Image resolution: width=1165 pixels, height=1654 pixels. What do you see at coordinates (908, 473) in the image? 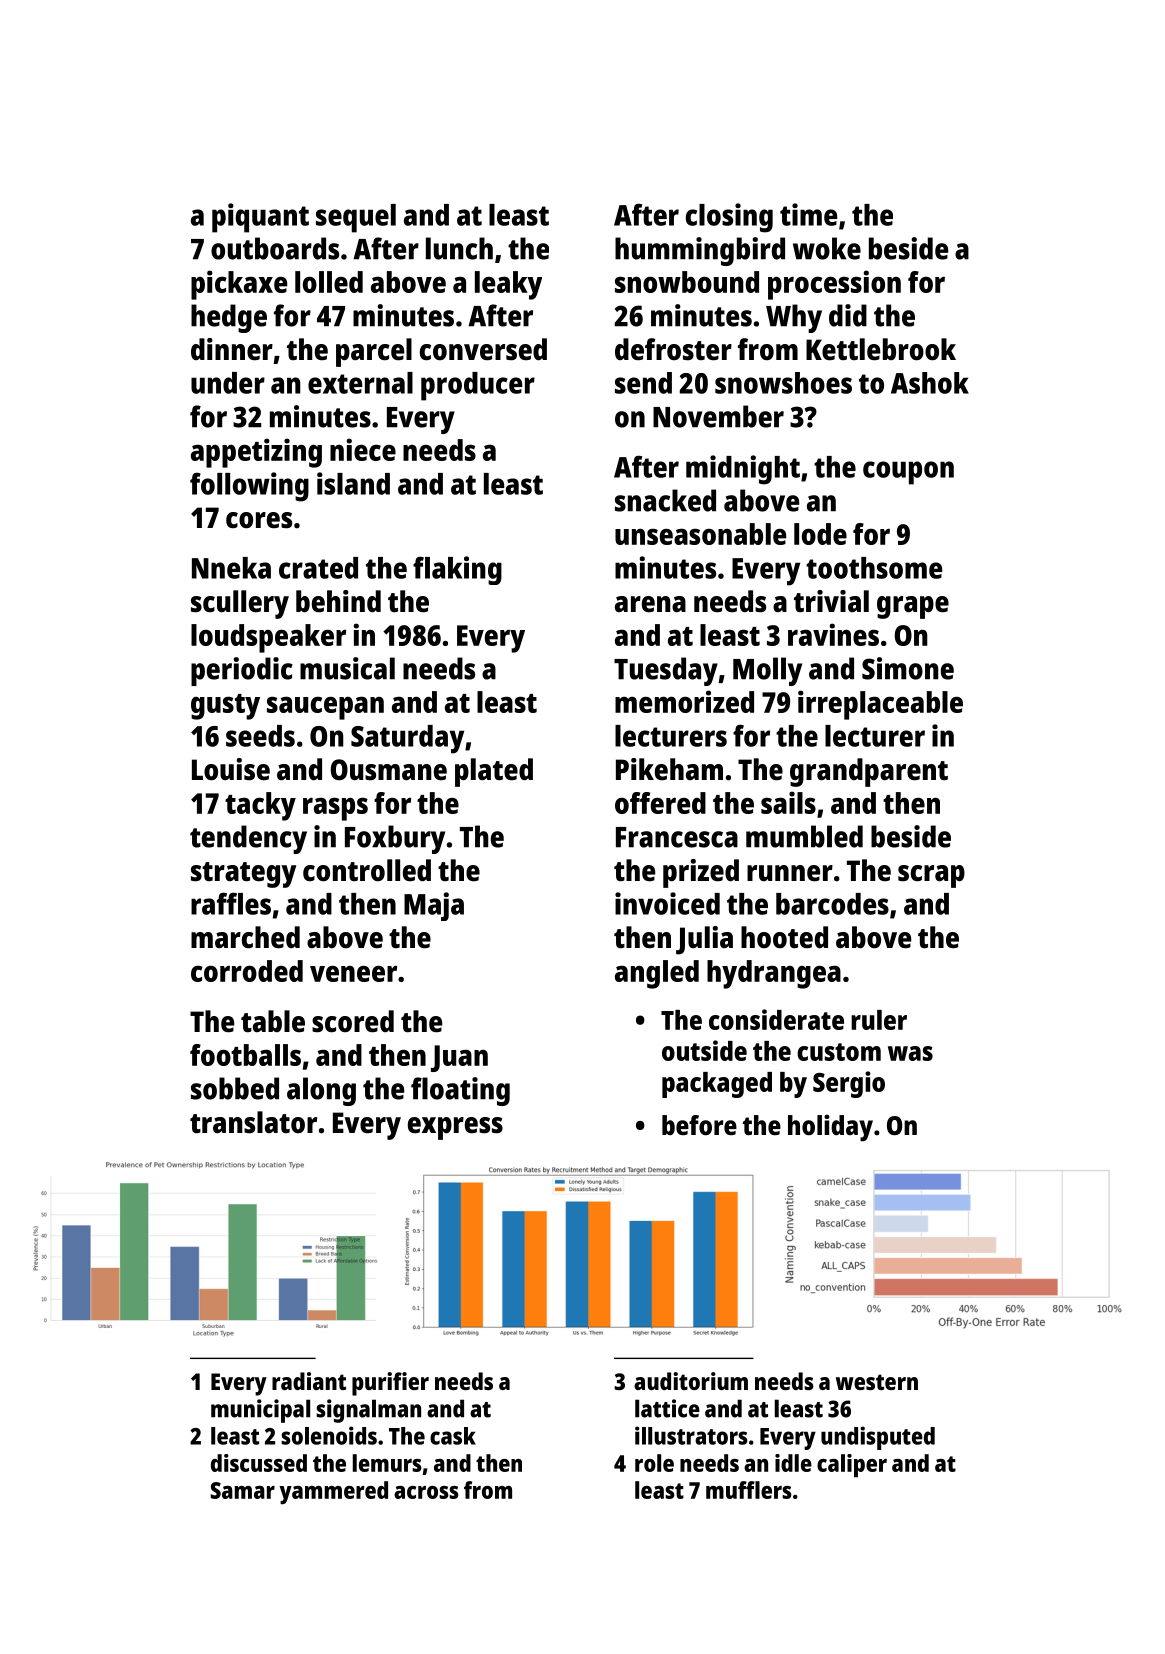
I see `coupon` at bounding box center [908, 473].
